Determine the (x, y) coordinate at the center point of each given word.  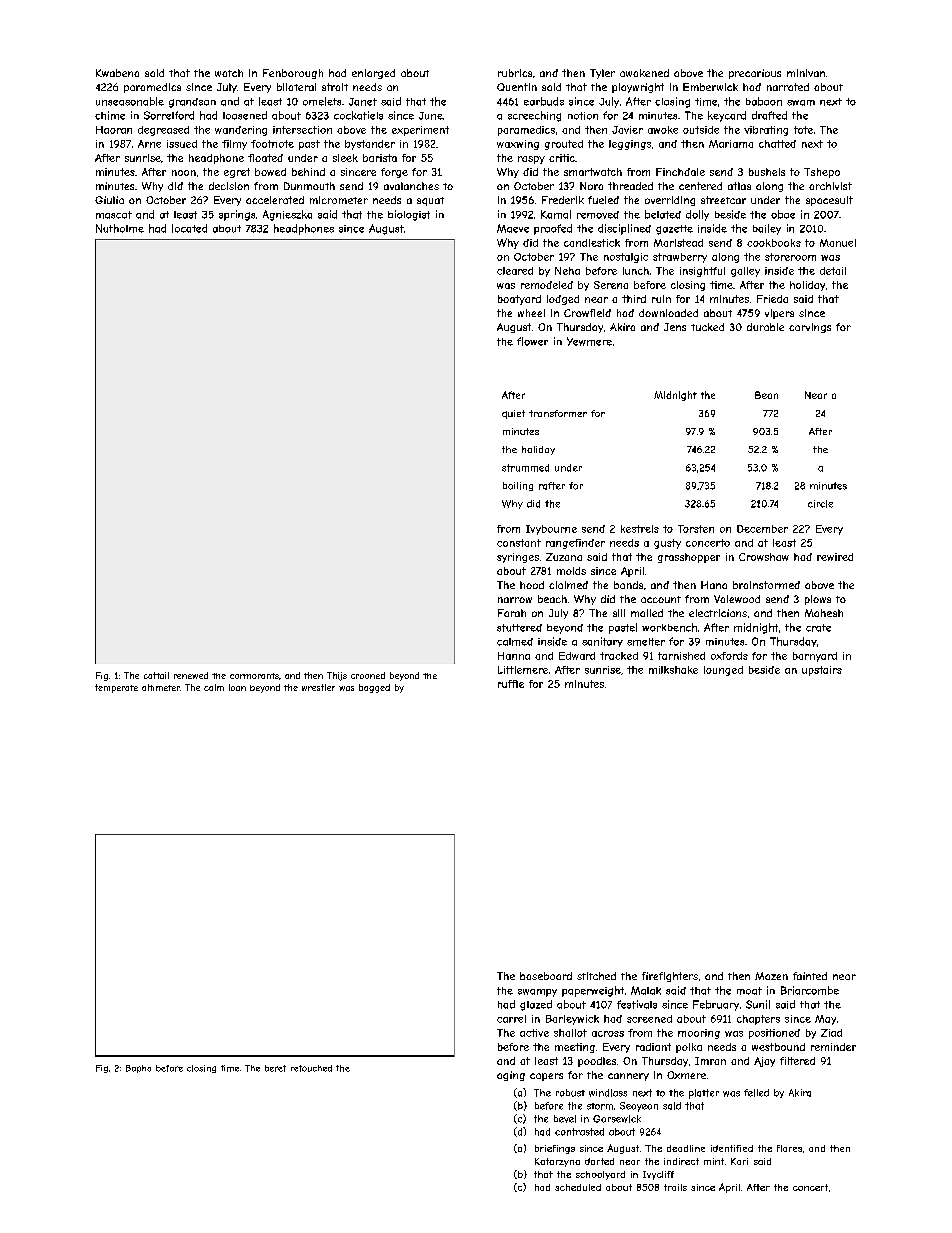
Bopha (138, 1069)
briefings (555, 1149)
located (189, 228)
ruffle (511, 684)
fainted (810, 976)
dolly (697, 215)
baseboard (546, 976)
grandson (192, 103)
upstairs (822, 671)
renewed (191, 675)
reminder (833, 1047)
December (762, 529)
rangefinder (575, 544)
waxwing (518, 145)
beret (275, 1068)
